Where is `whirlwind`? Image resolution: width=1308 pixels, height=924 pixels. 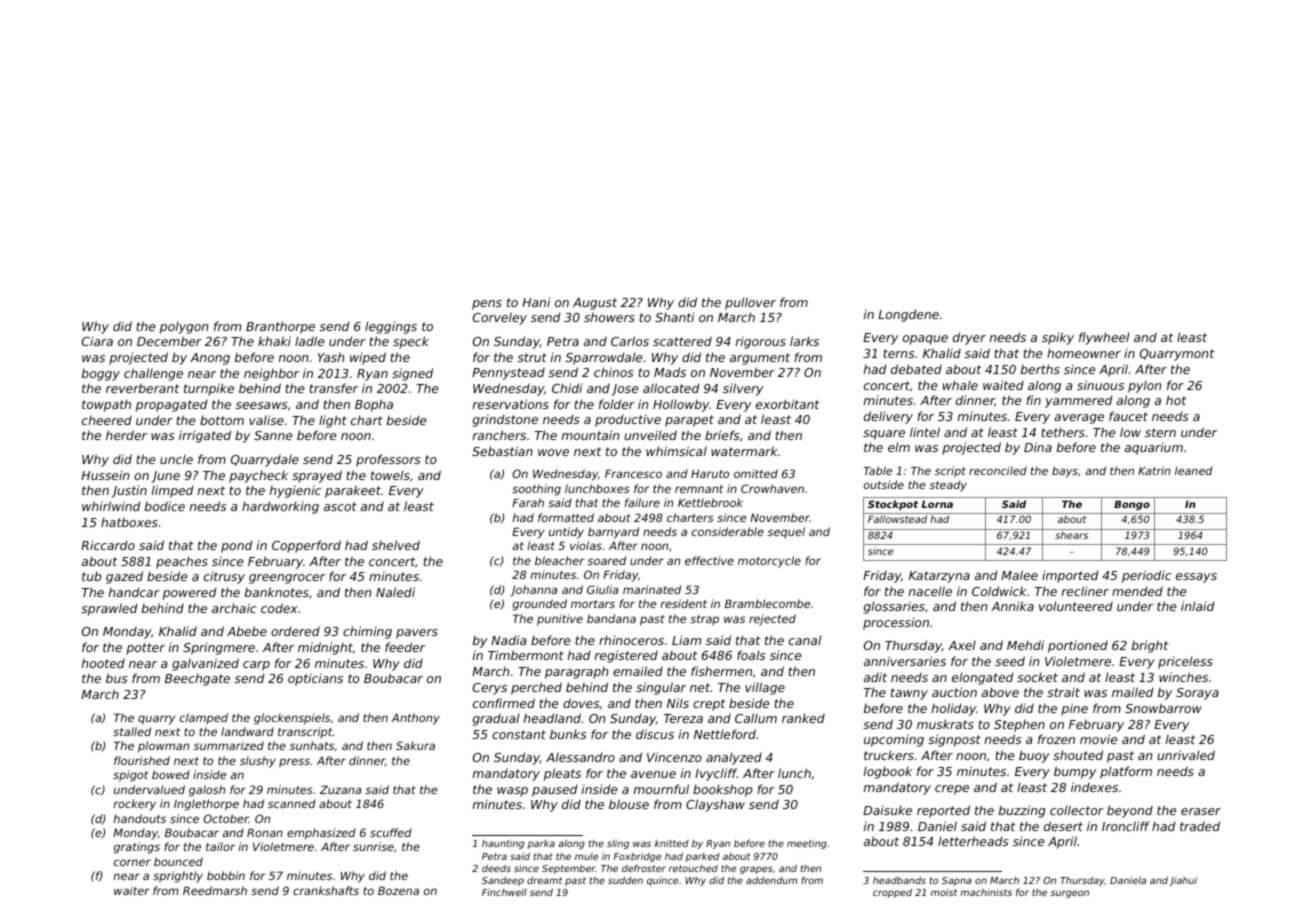
whirlwind is located at coordinates (111, 506).
